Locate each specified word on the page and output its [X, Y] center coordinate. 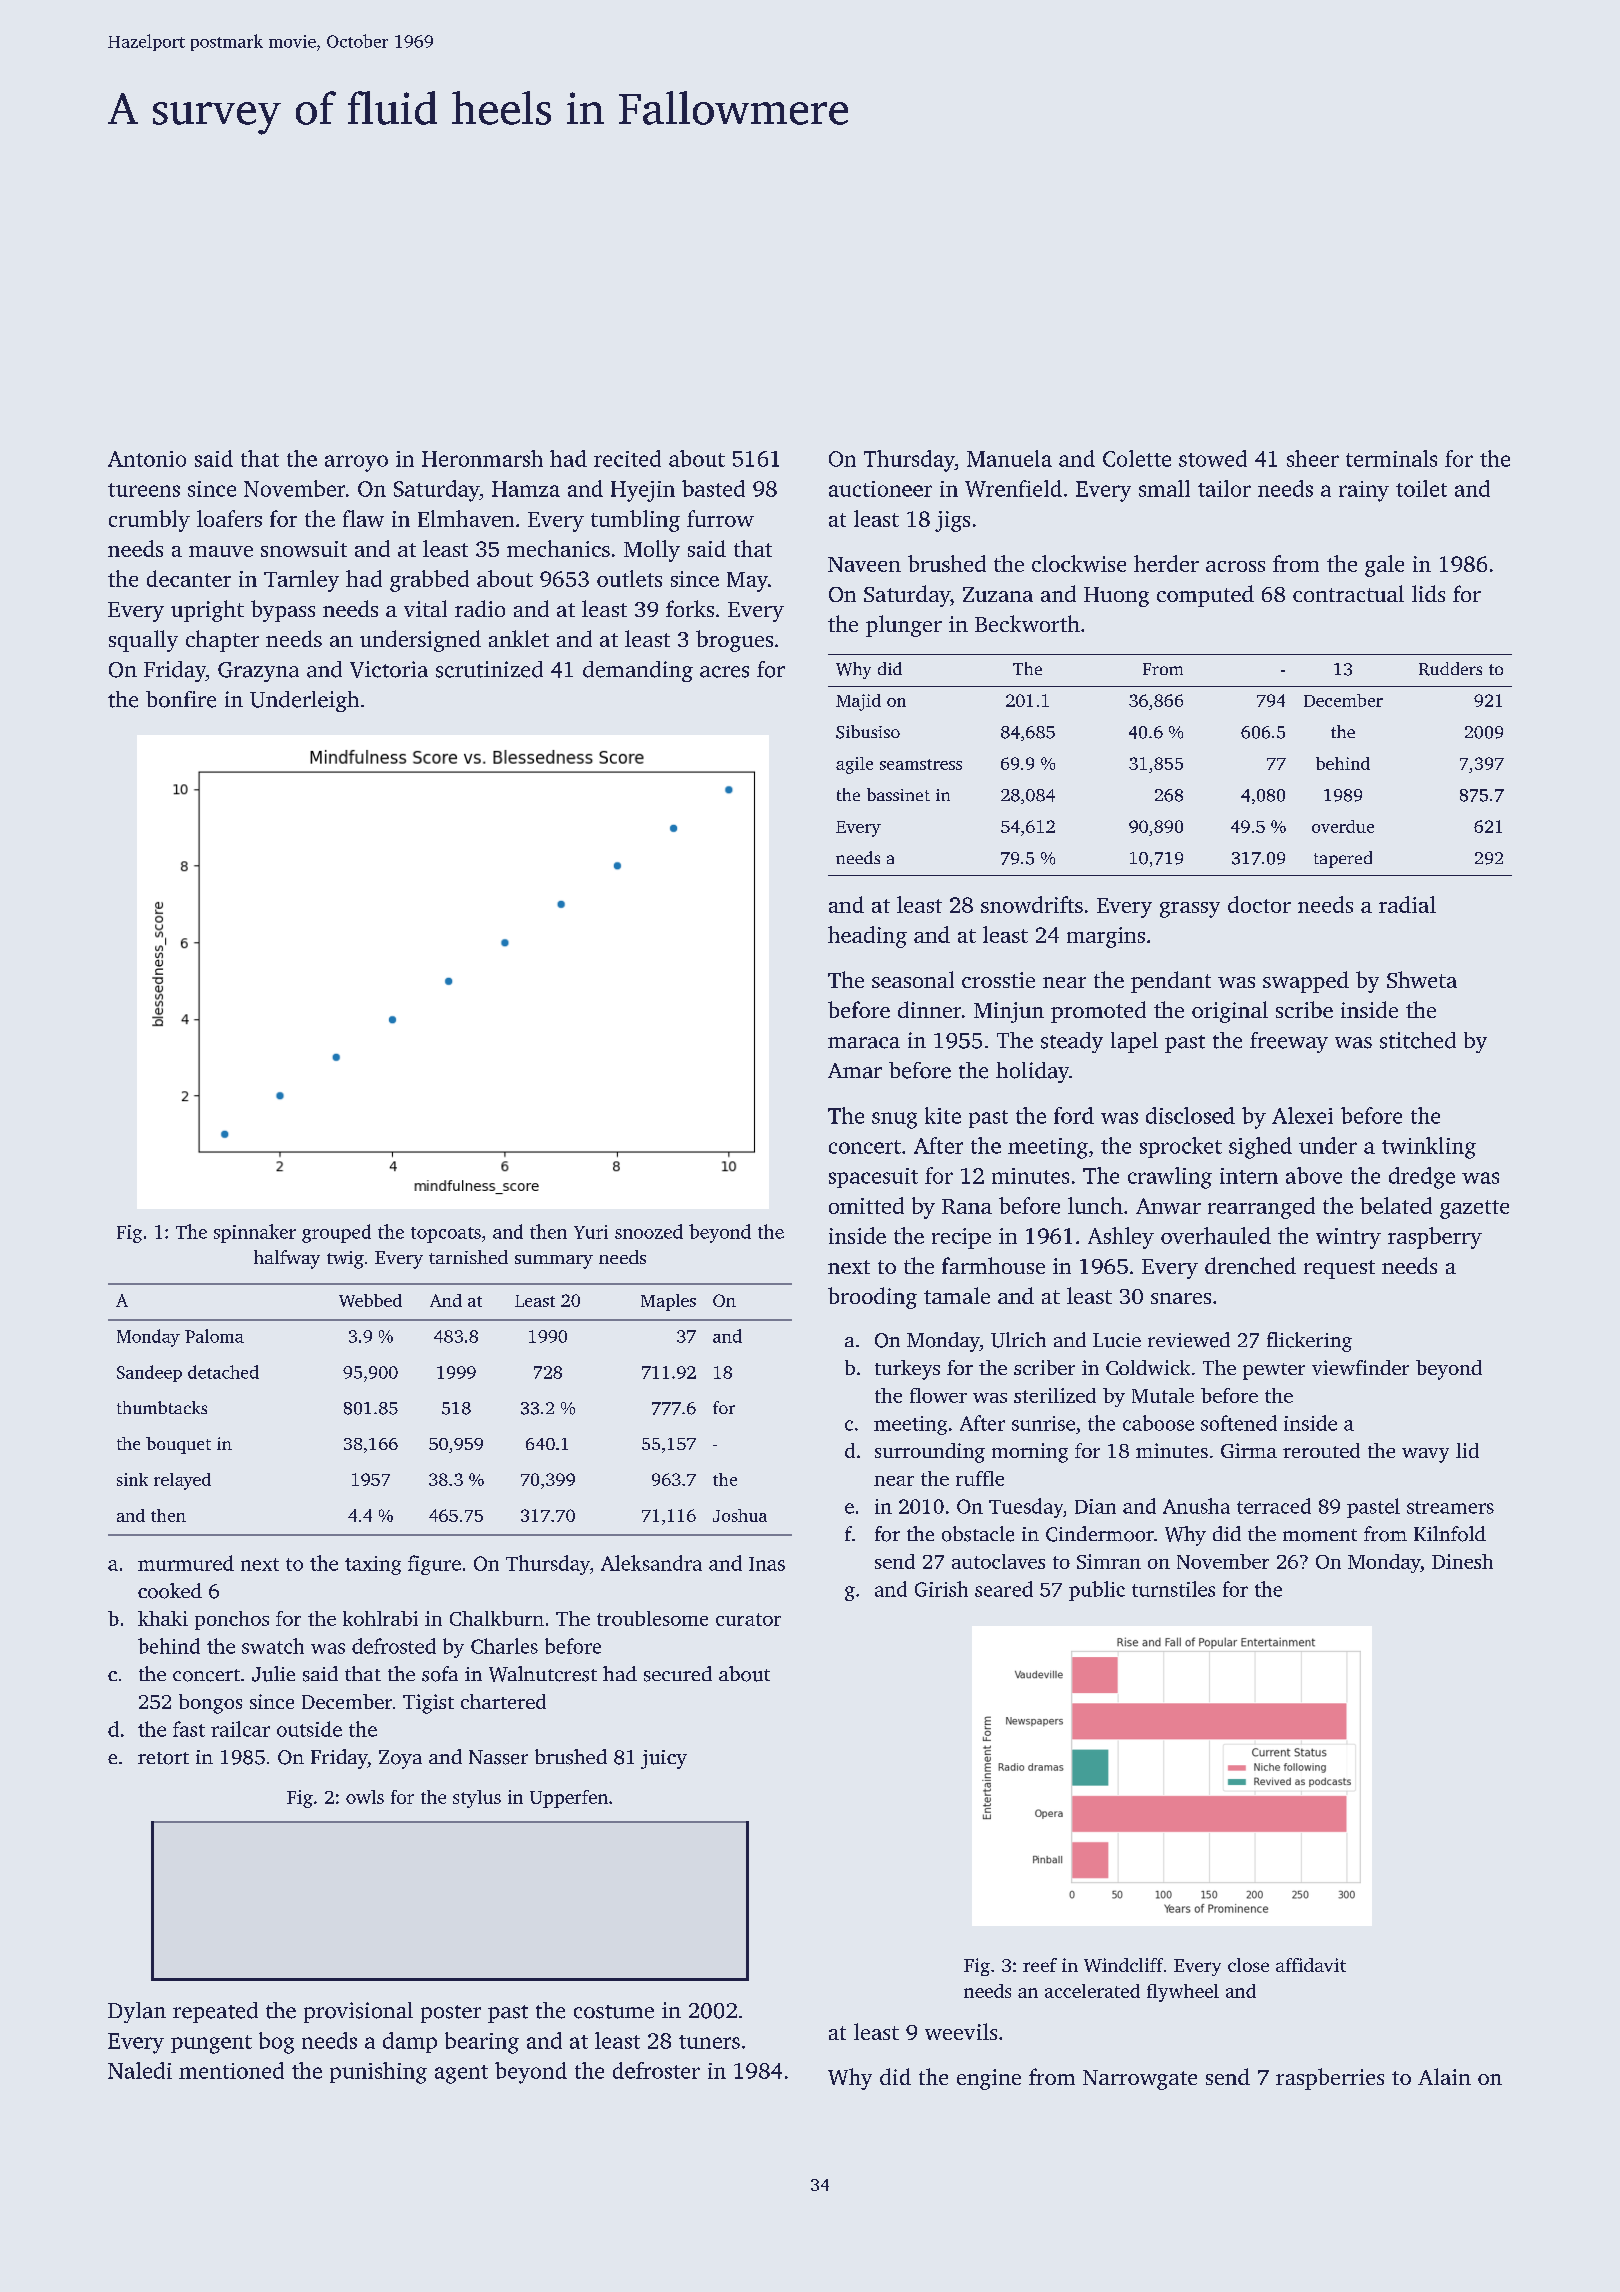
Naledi [140, 2070]
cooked [170, 1591]
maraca [864, 1043]
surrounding [930, 1453]
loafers [229, 518]
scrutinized [489, 669]
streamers [1450, 1507]
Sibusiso [868, 732]
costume [614, 2012]
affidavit [1311, 1965]
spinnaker [255, 1233]
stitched [1418, 1040]
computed [1205, 596]
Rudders [1450, 669]
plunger [904, 626]
